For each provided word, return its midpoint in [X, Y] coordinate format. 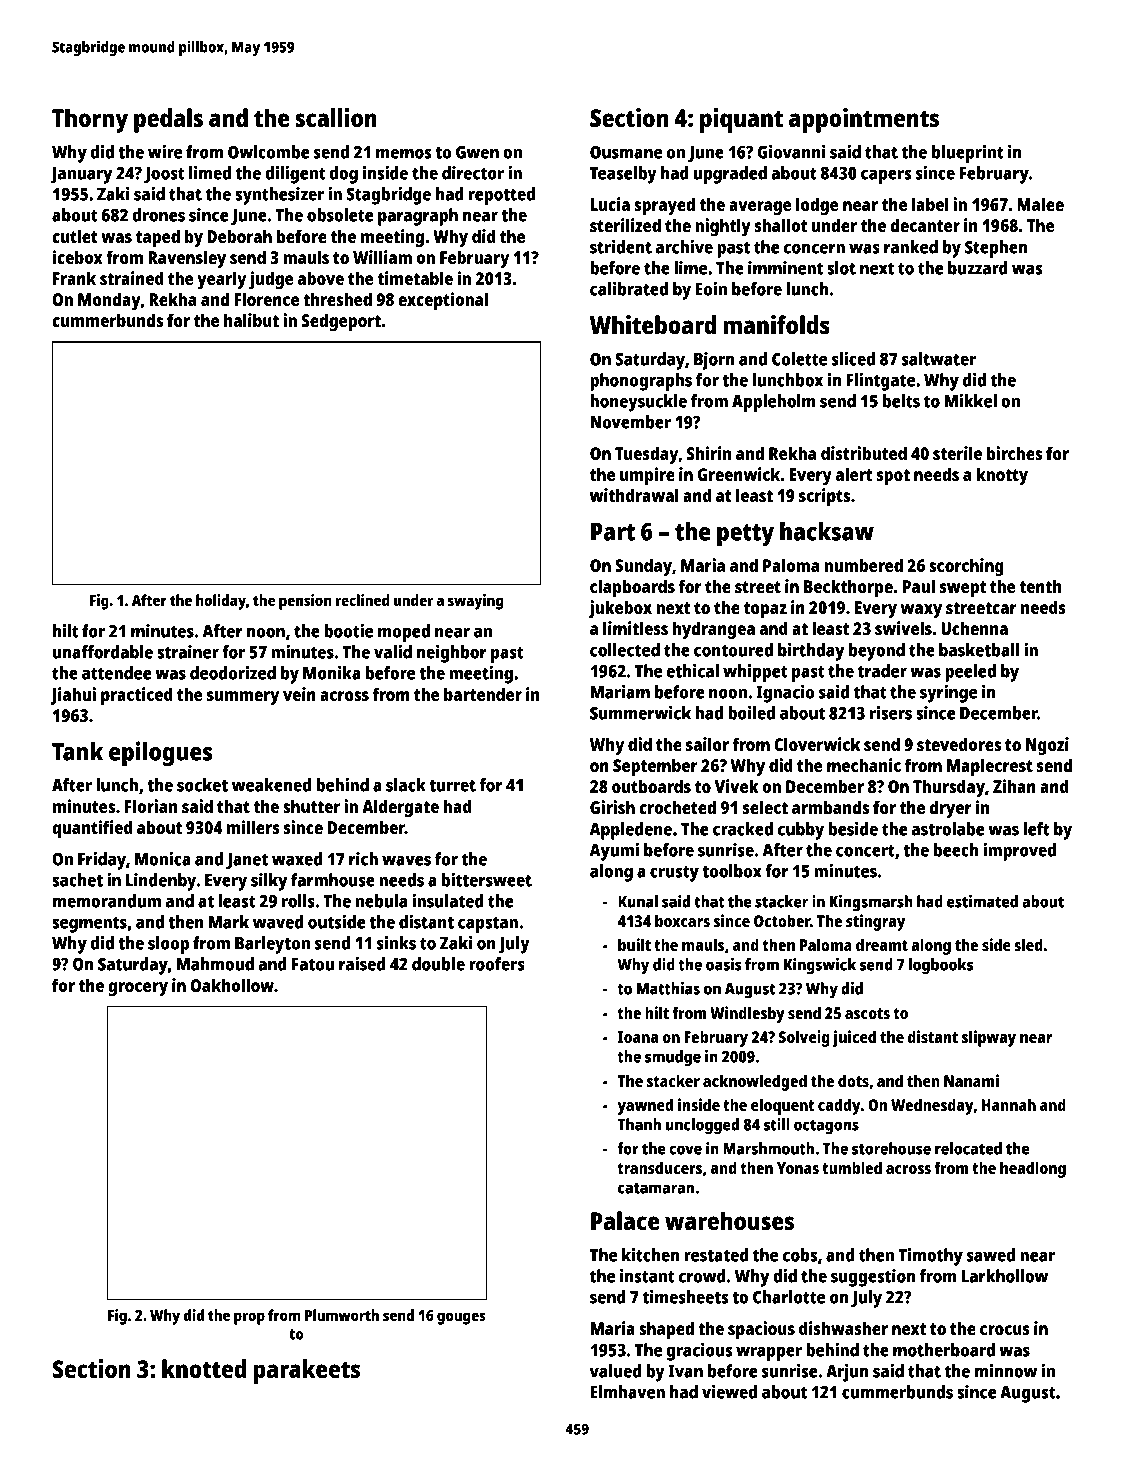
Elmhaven [628, 1392]
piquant [741, 120]
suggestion [873, 1278]
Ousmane [626, 152]
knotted [204, 1368]
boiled [751, 713]
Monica [163, 859]
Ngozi [1047, 746]
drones [159, 215]
